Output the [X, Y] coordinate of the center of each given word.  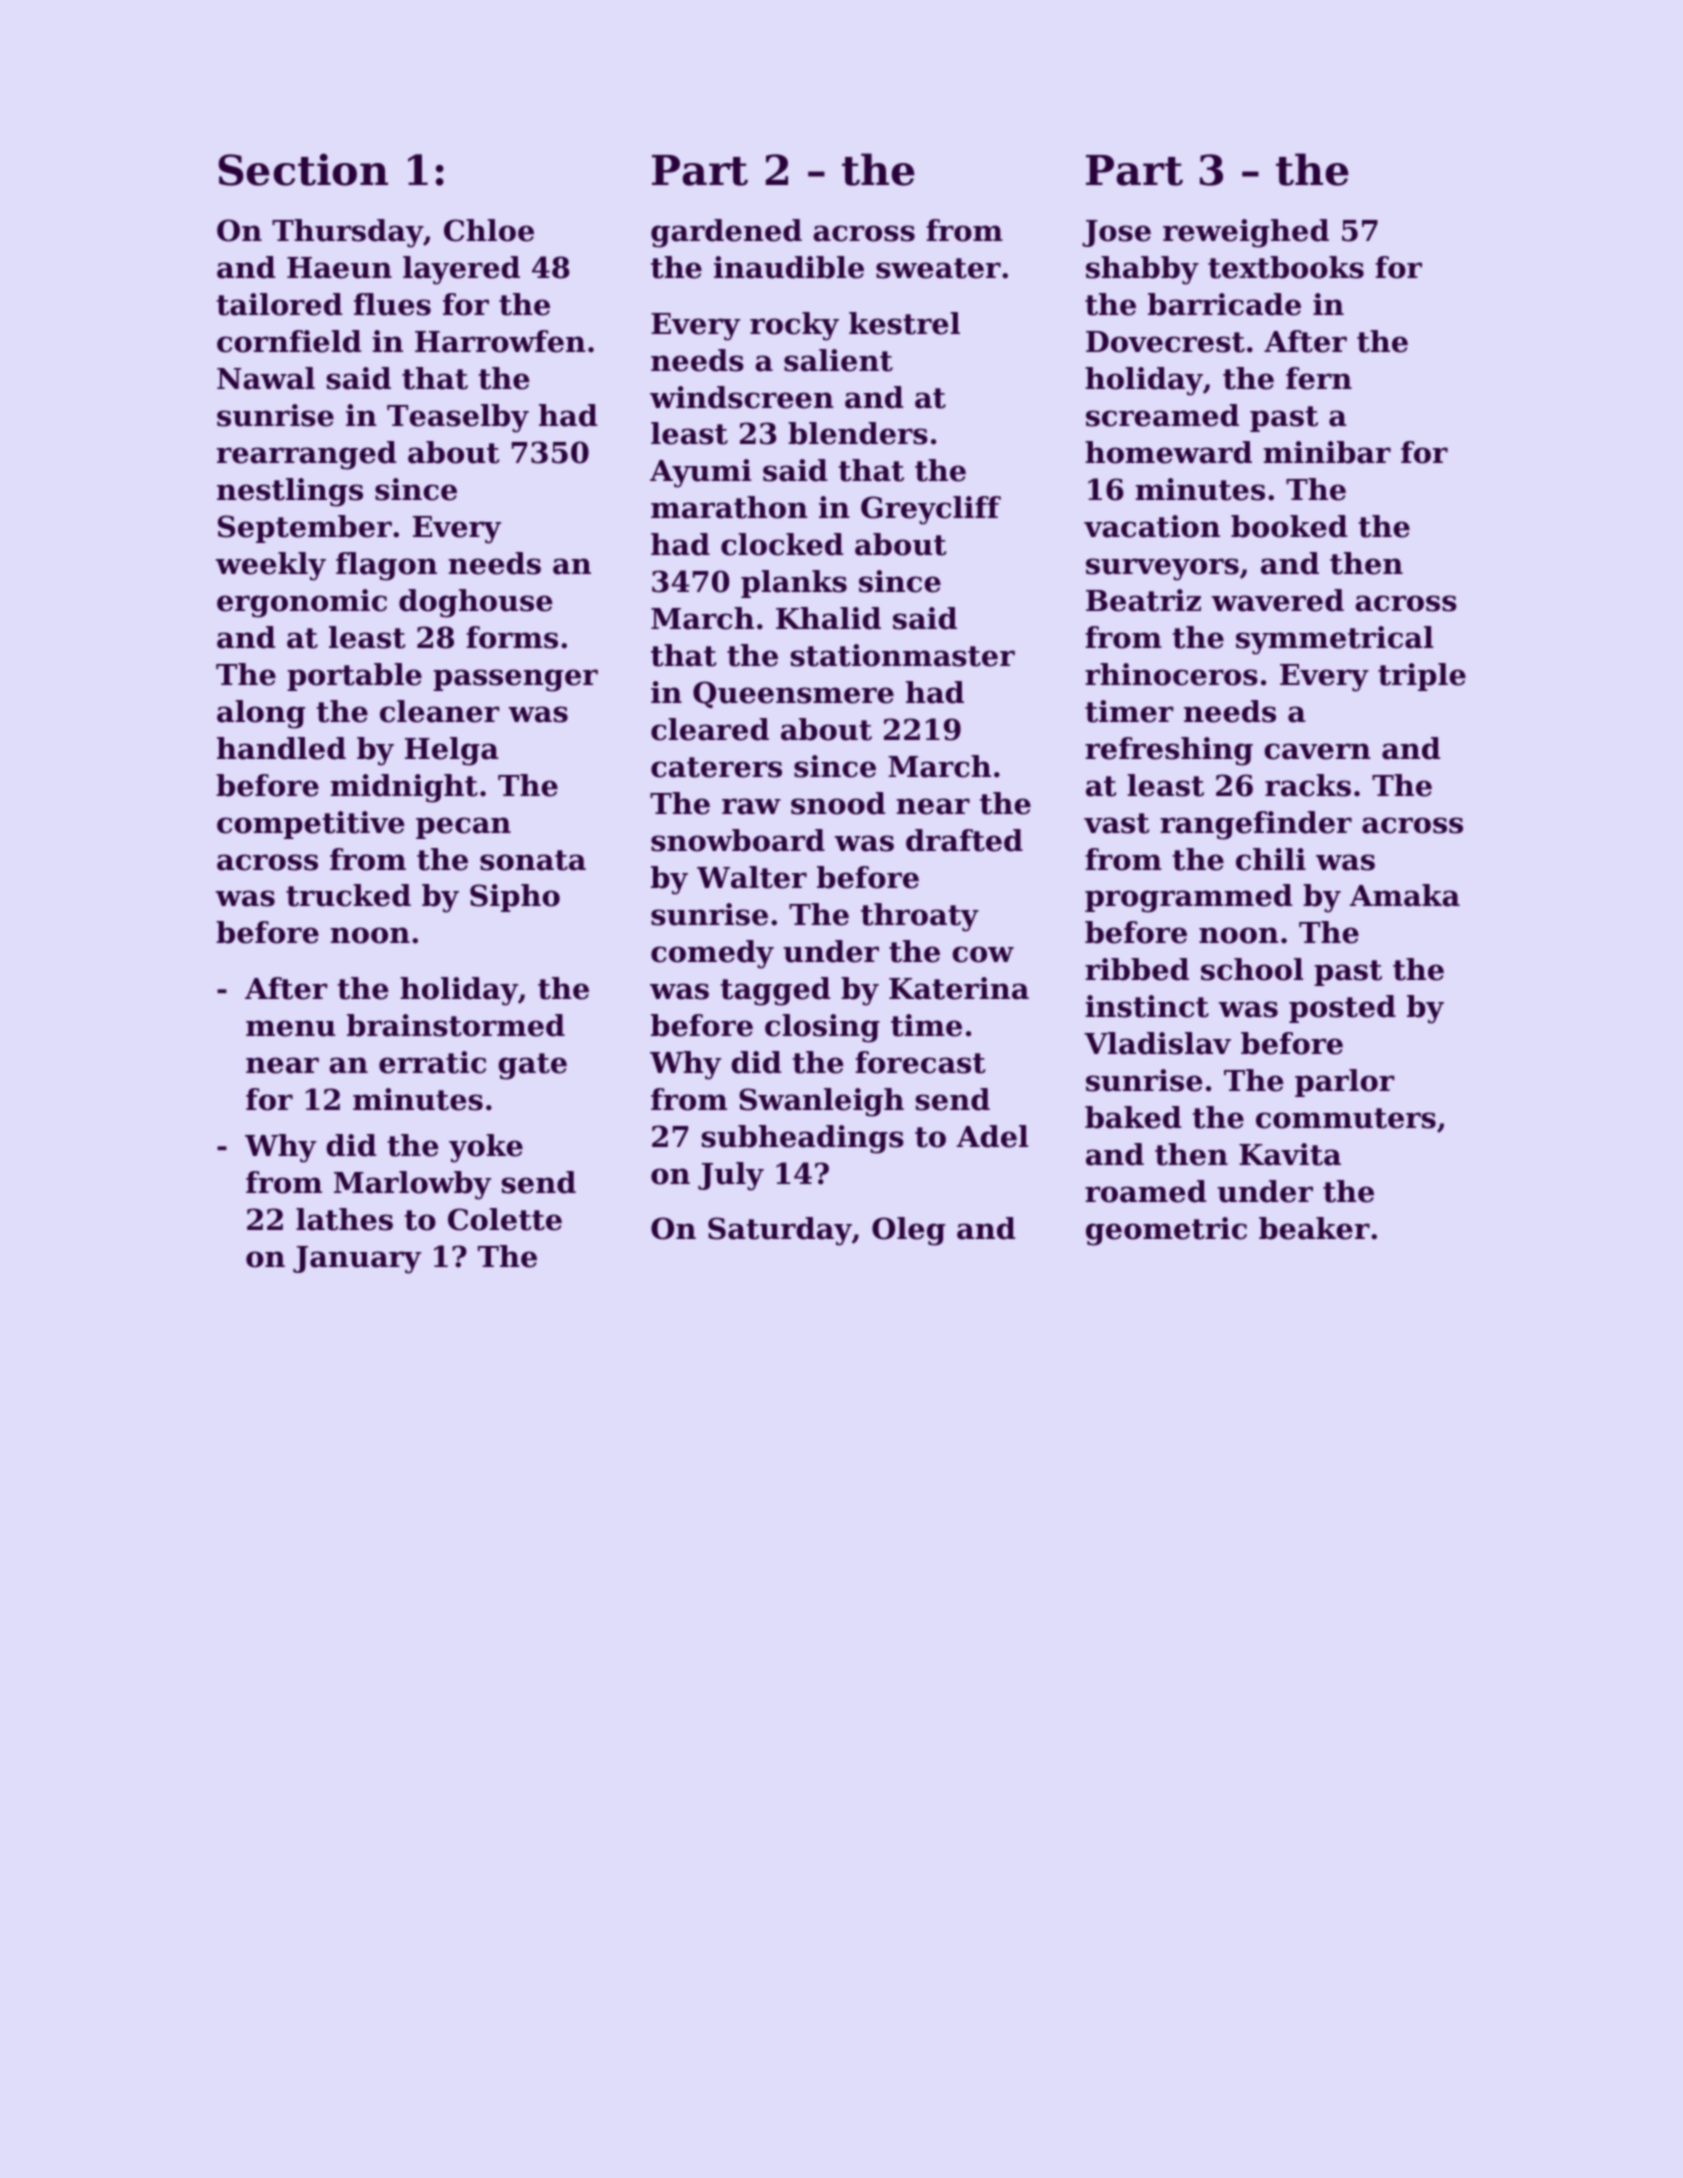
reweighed [1246, 233]
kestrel [904, 323]
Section [303, 169]
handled [281, 748]
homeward [1168, 452]
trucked [348, 895]
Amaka [1405, 895]
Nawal [266, 378]
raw [751, 806]
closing [822, 1028]
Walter [752, 877]
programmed [1189, 898]
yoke [486, 1148]
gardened [726, 233]
